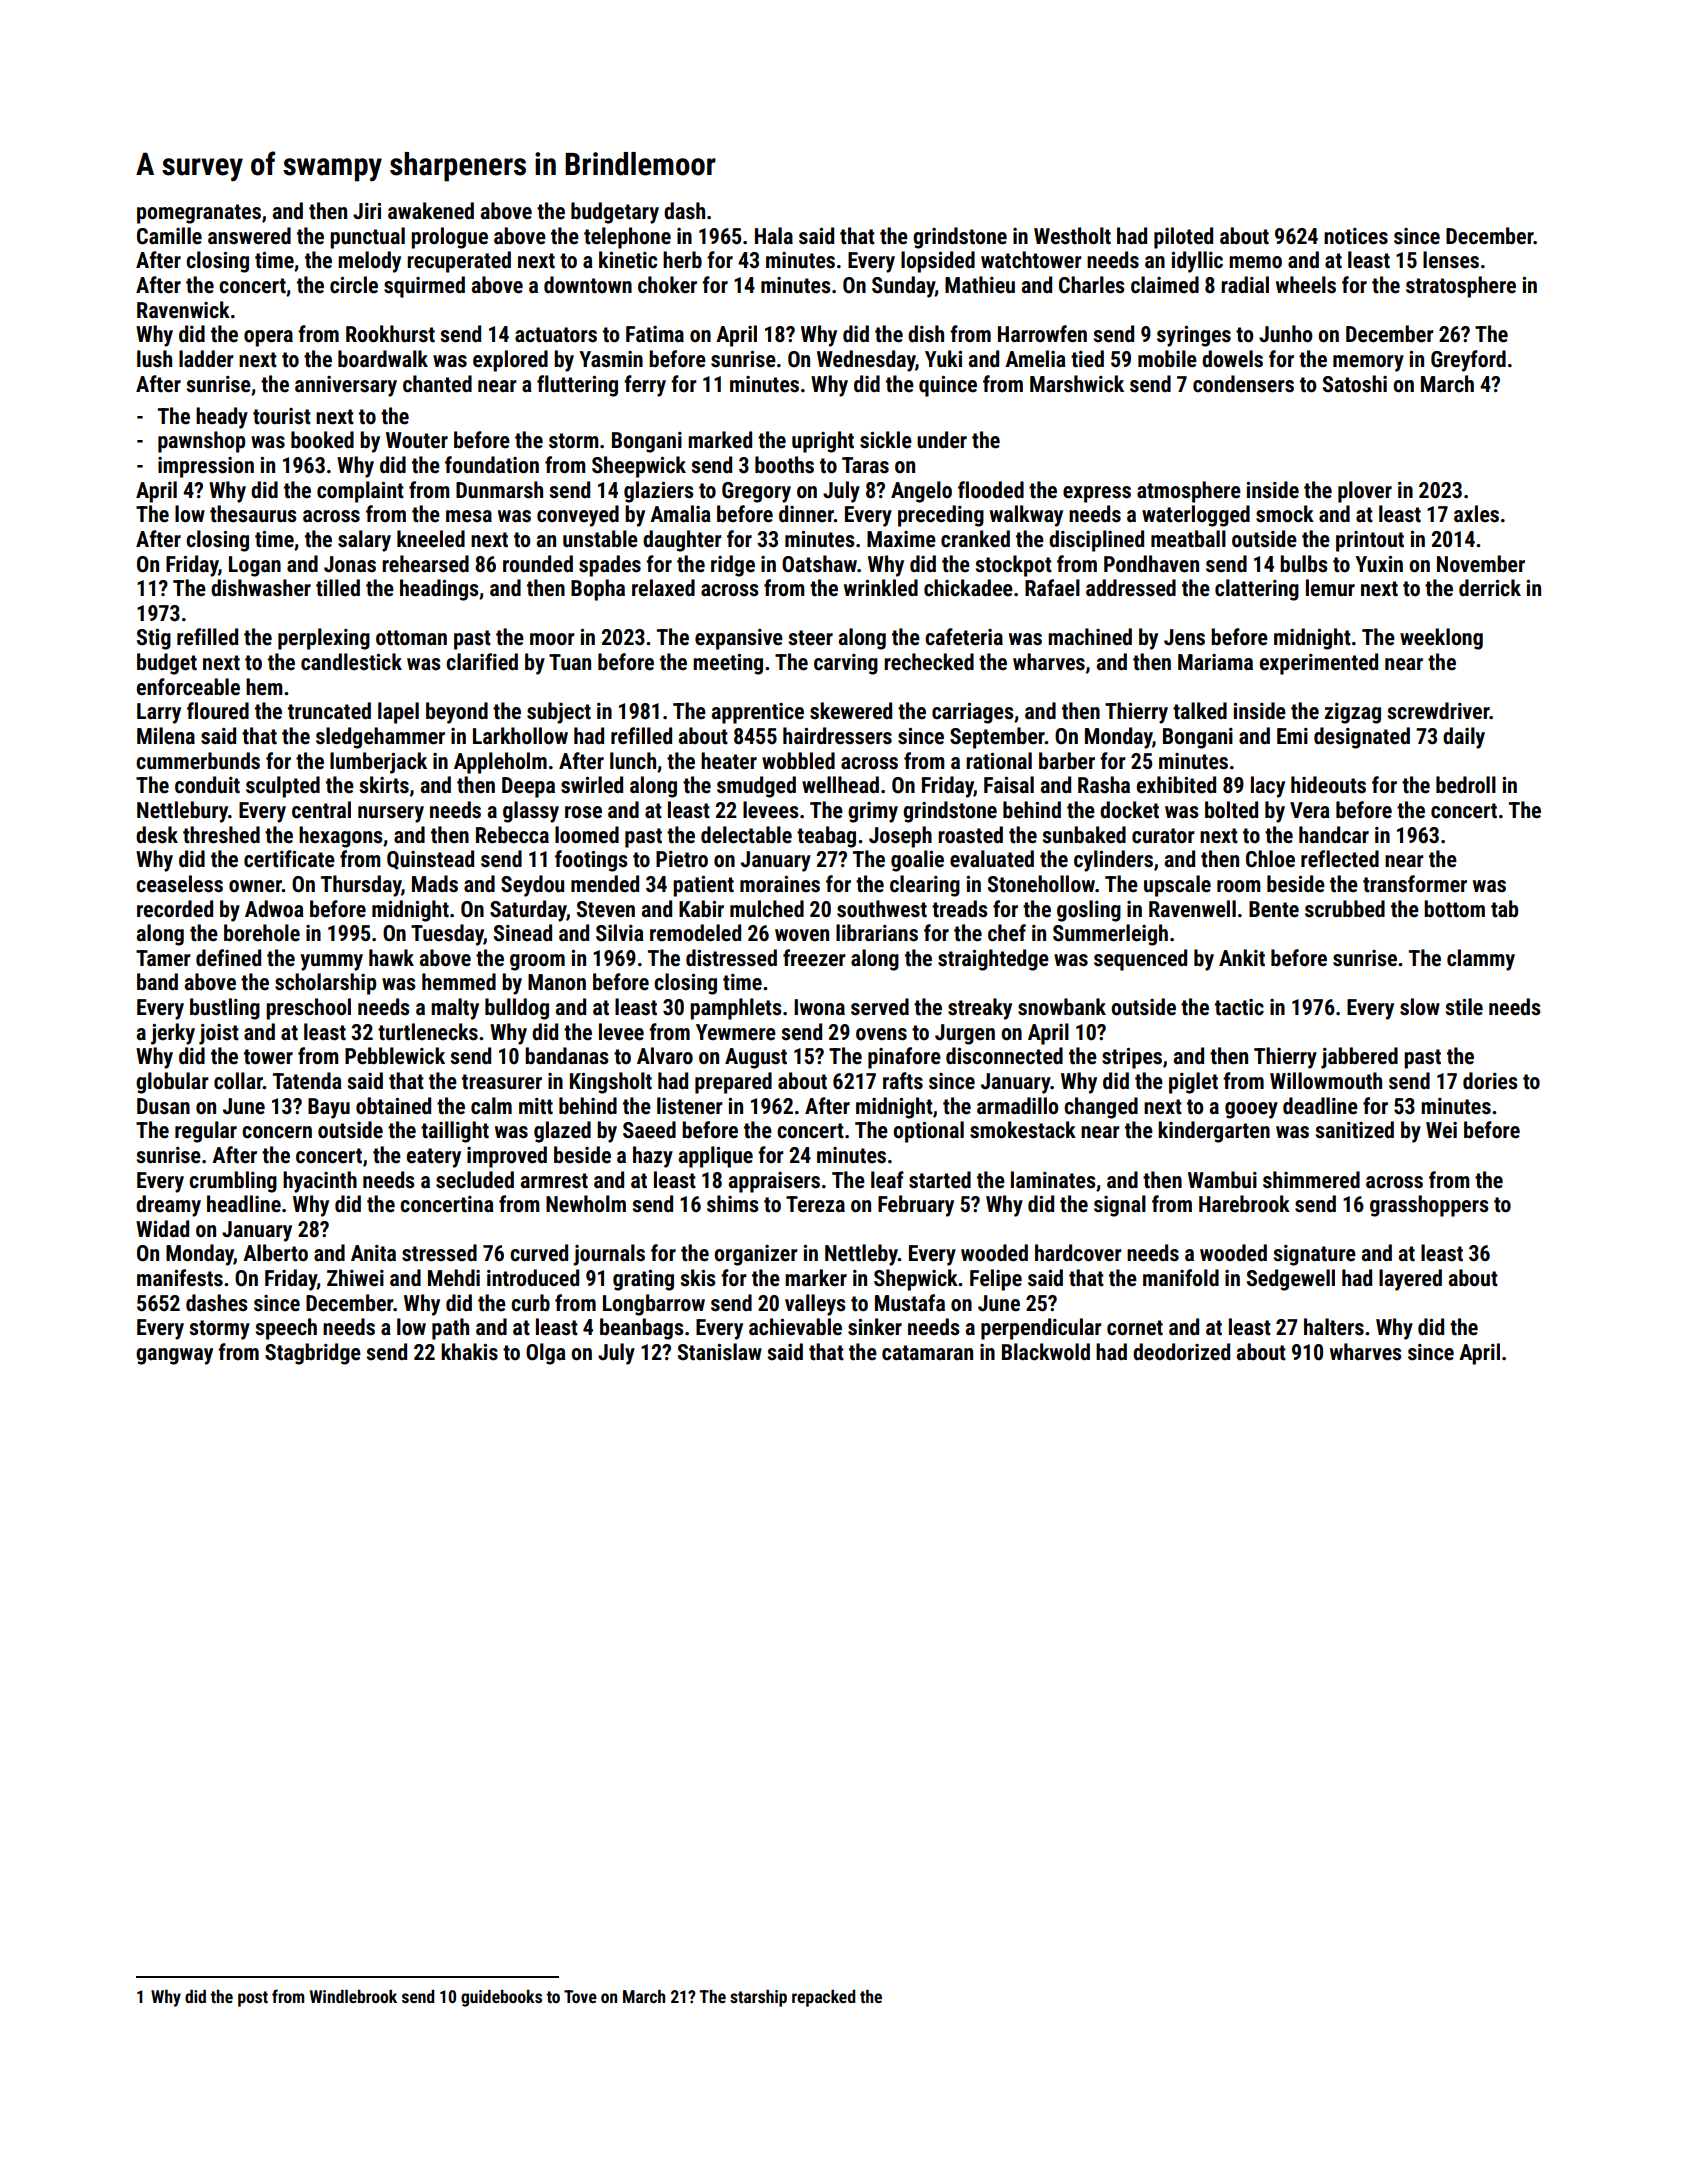 This screenshot has width=1683, height=2178. What do you see at coordinates (391, 957) in the screenshot?
I see `hawk` at bounding box center [391, 957].
